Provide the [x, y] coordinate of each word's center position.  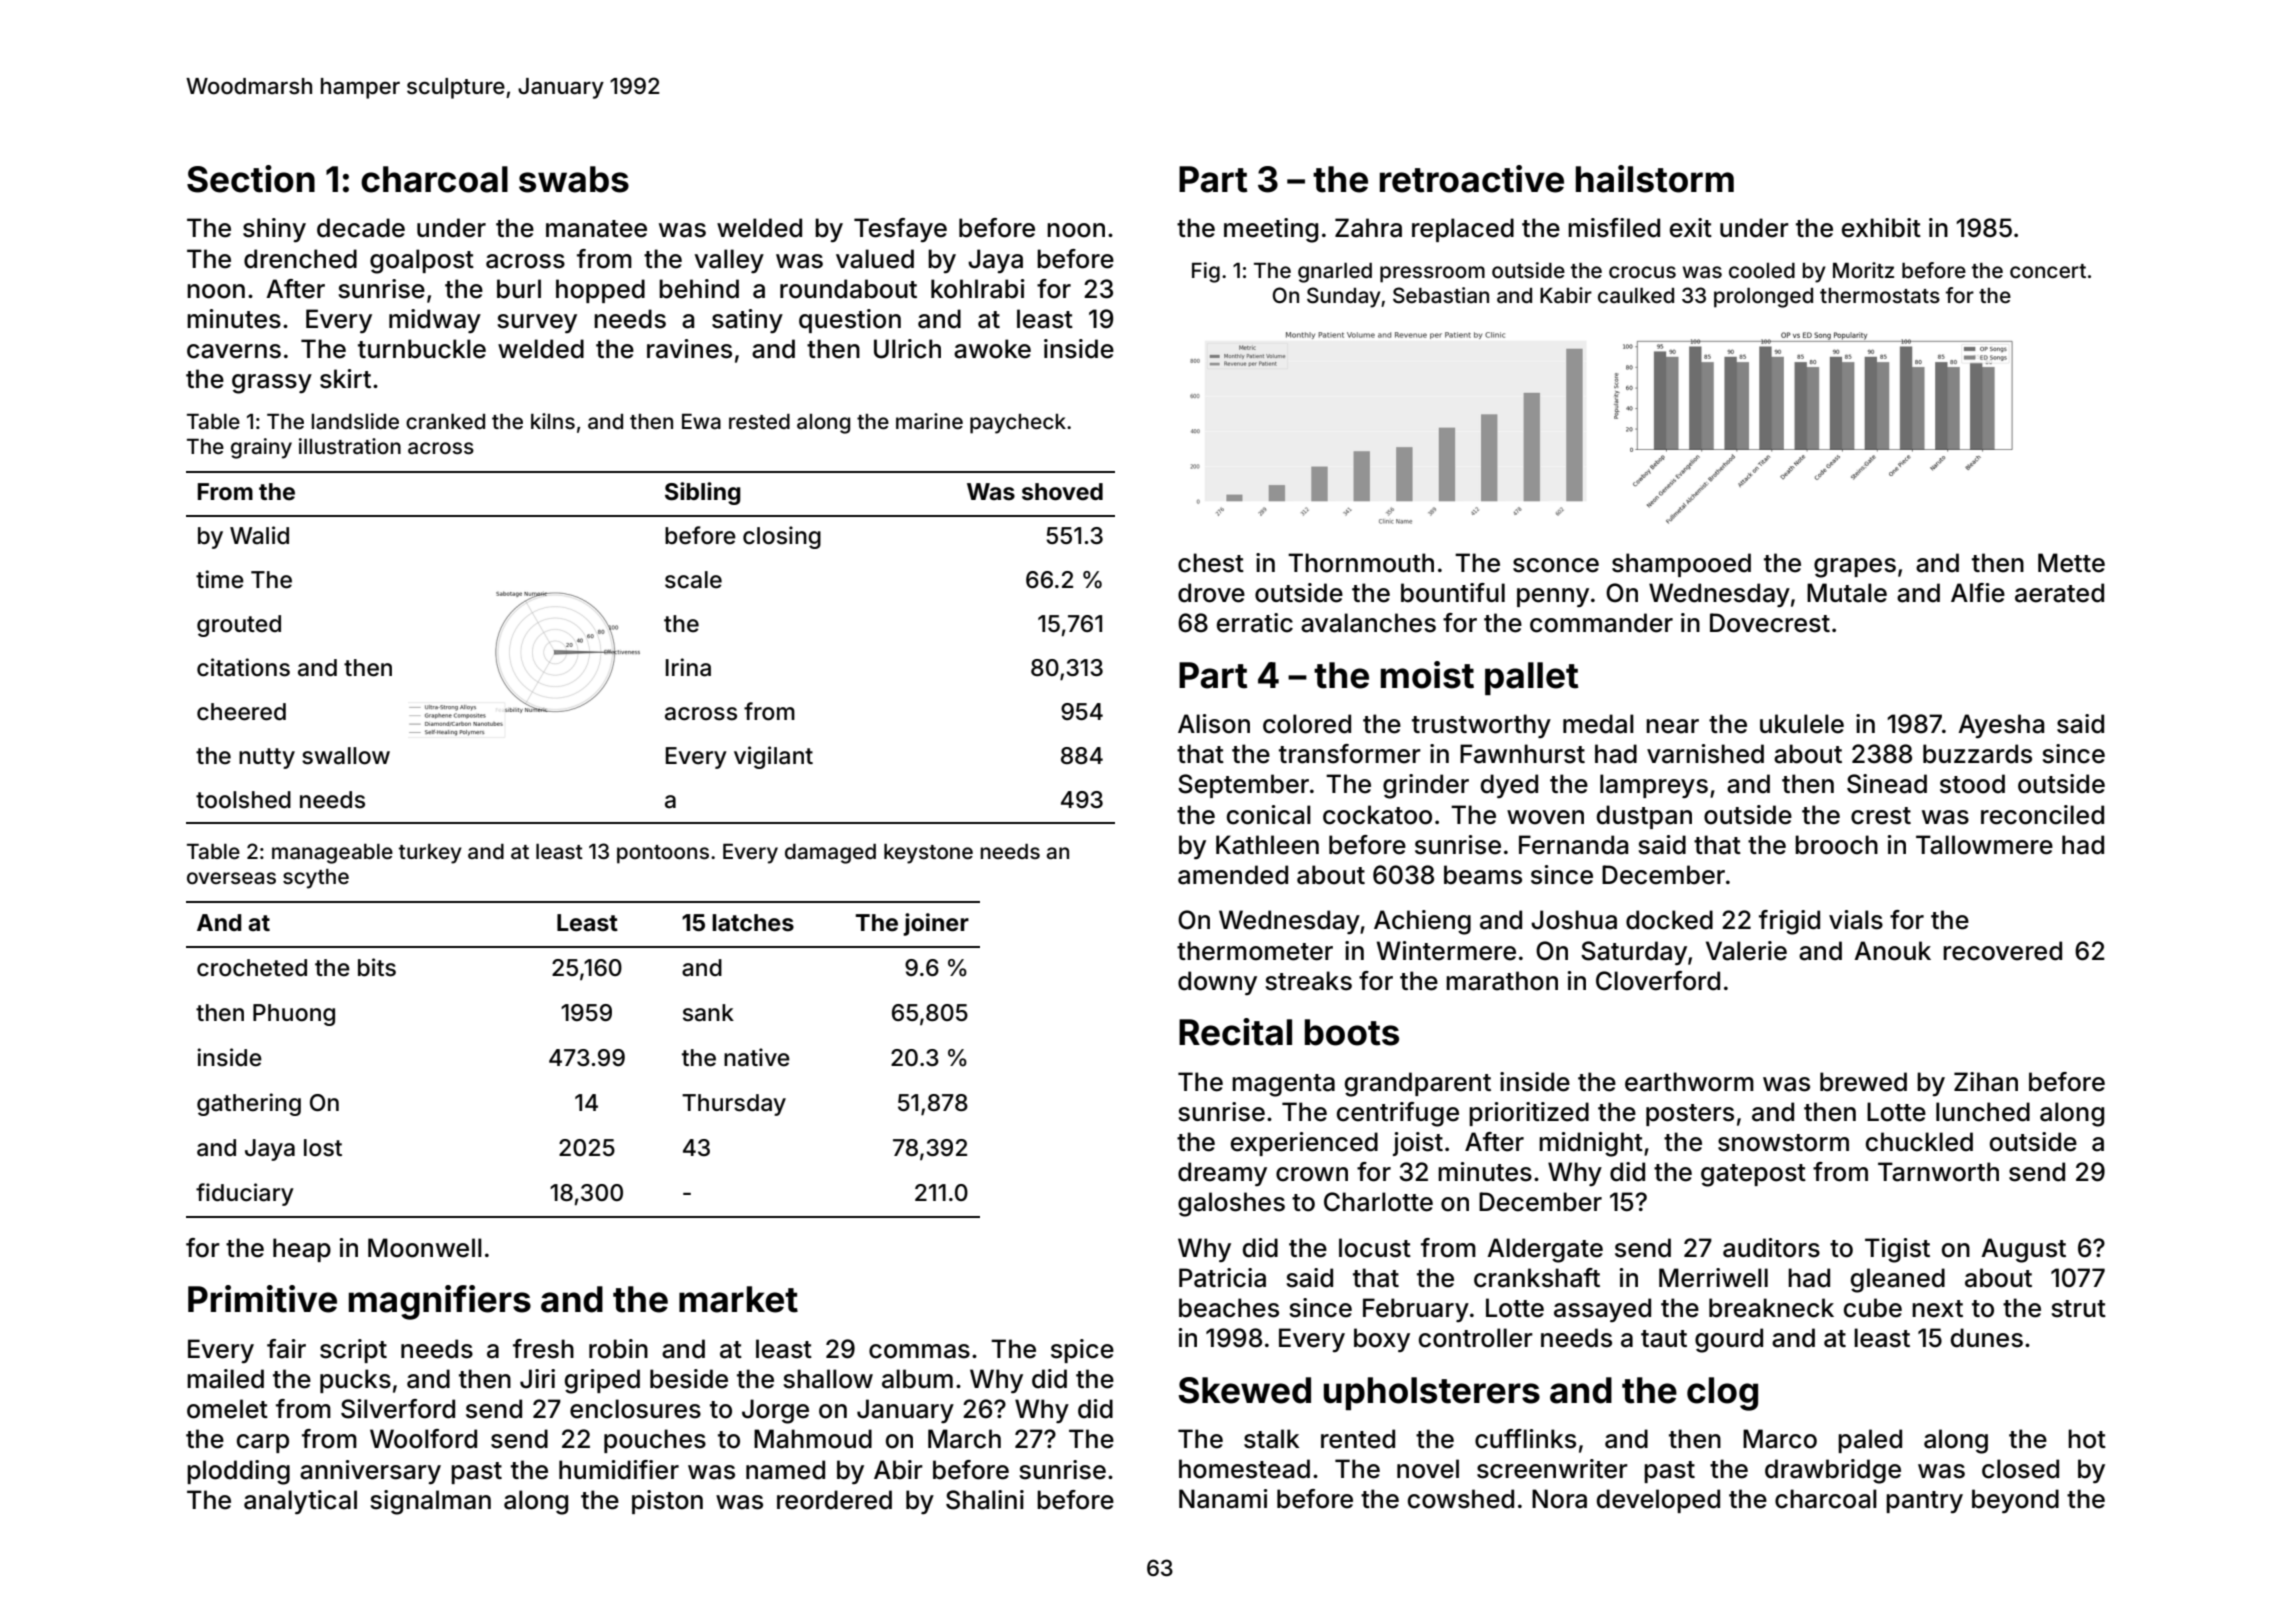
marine [929, 421]
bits [377, 967]
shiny [274, 230]
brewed [1863, 1082]
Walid [259, 535]
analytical [300, 1502]
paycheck [1018, 424]
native [757, 1057]
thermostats [1880, 295]
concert [2048, 271]
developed [1658, 1501]
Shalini [985, 1500]
